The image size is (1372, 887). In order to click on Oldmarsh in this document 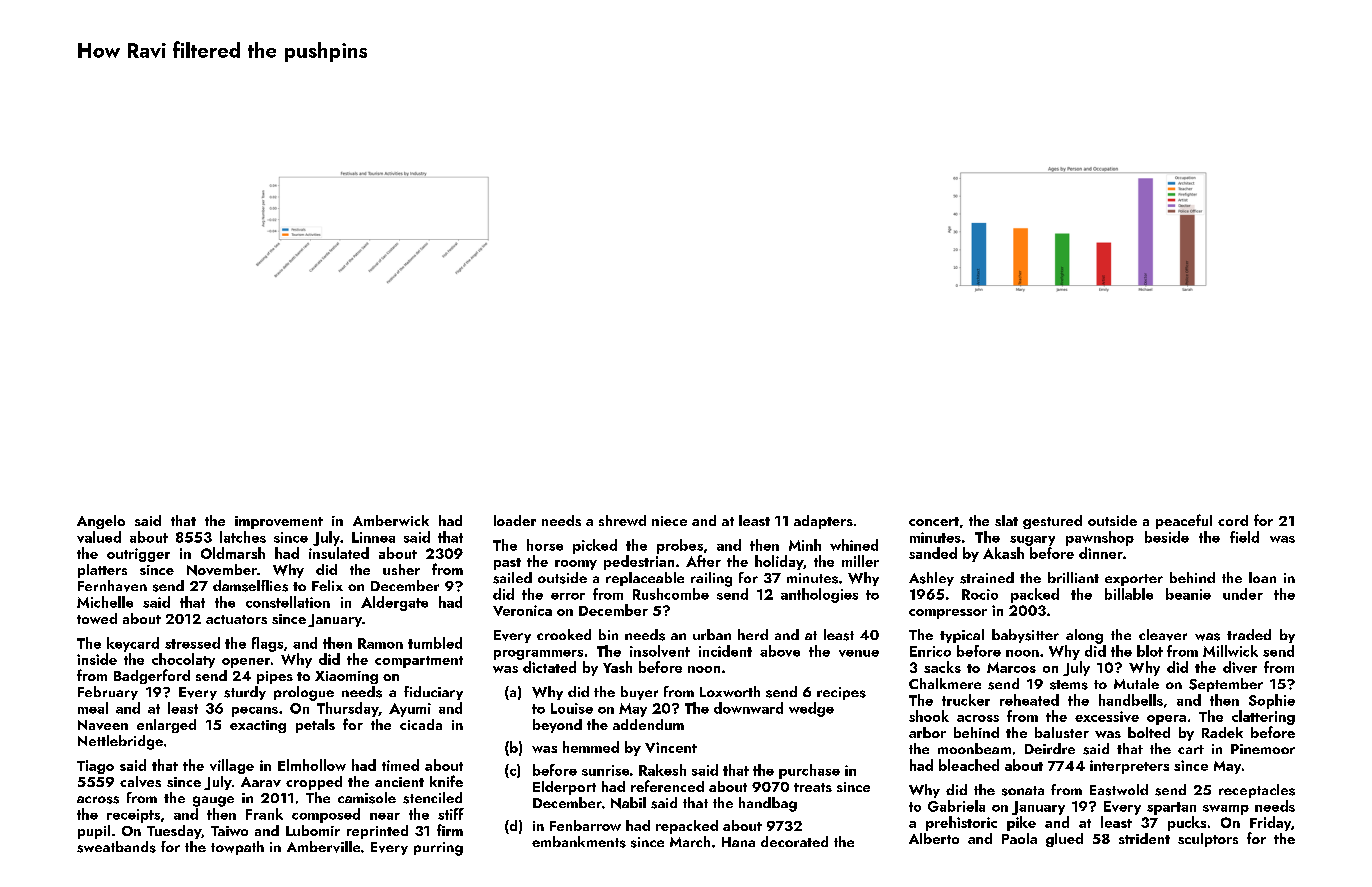, I will do `click(233, 553)`.
